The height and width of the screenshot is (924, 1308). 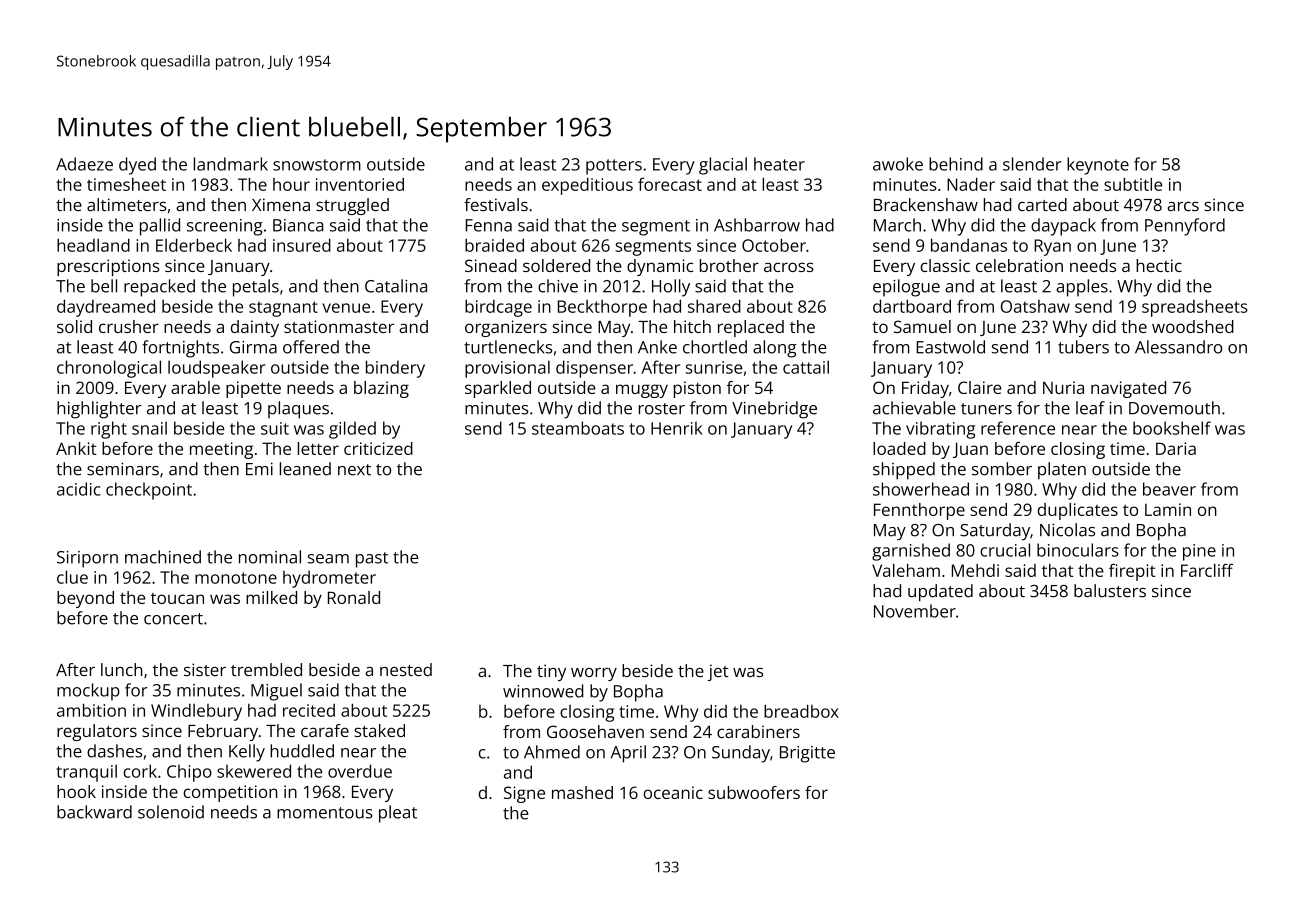 What do you see at coordinates (779, 164) in the screenshot?
I see `heater` at bounding box center [779, 164].
